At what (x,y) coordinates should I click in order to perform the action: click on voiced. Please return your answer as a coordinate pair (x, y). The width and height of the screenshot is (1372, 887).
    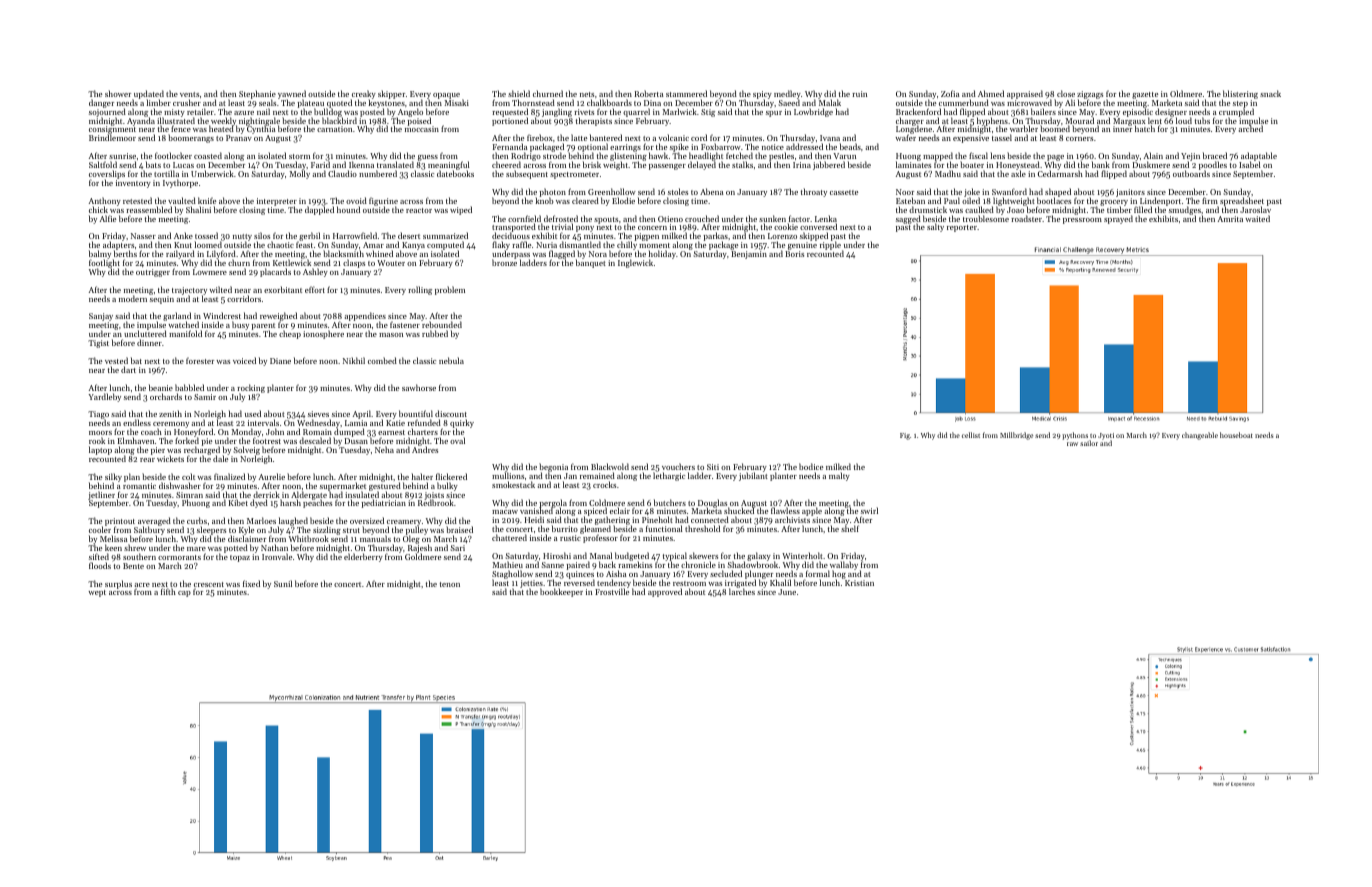
    Looking at the image, I should click on (244, 360).
